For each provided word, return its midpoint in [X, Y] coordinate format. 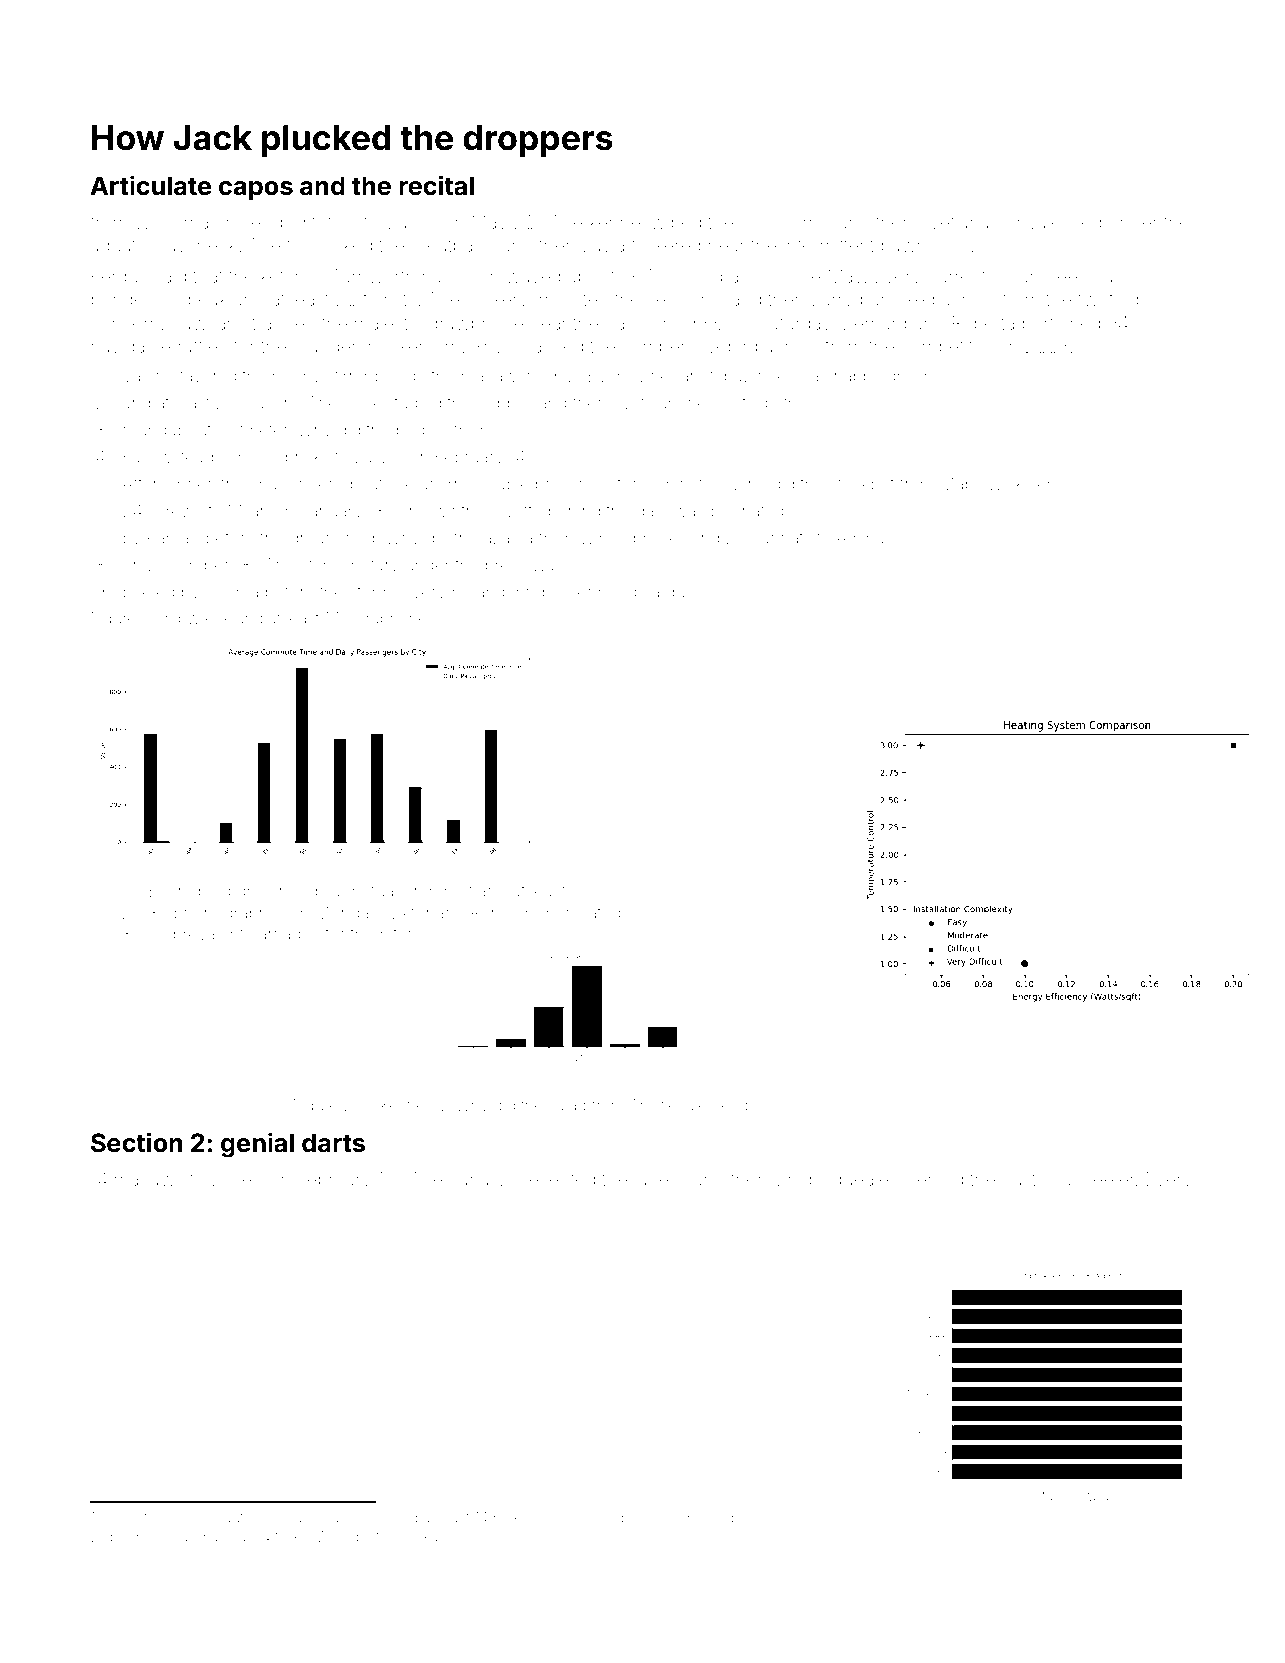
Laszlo [380, 456]
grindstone [140, 1538]
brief [773, 1517]
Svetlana [954, 222]
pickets [516, 1519]
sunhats [781, 538]
